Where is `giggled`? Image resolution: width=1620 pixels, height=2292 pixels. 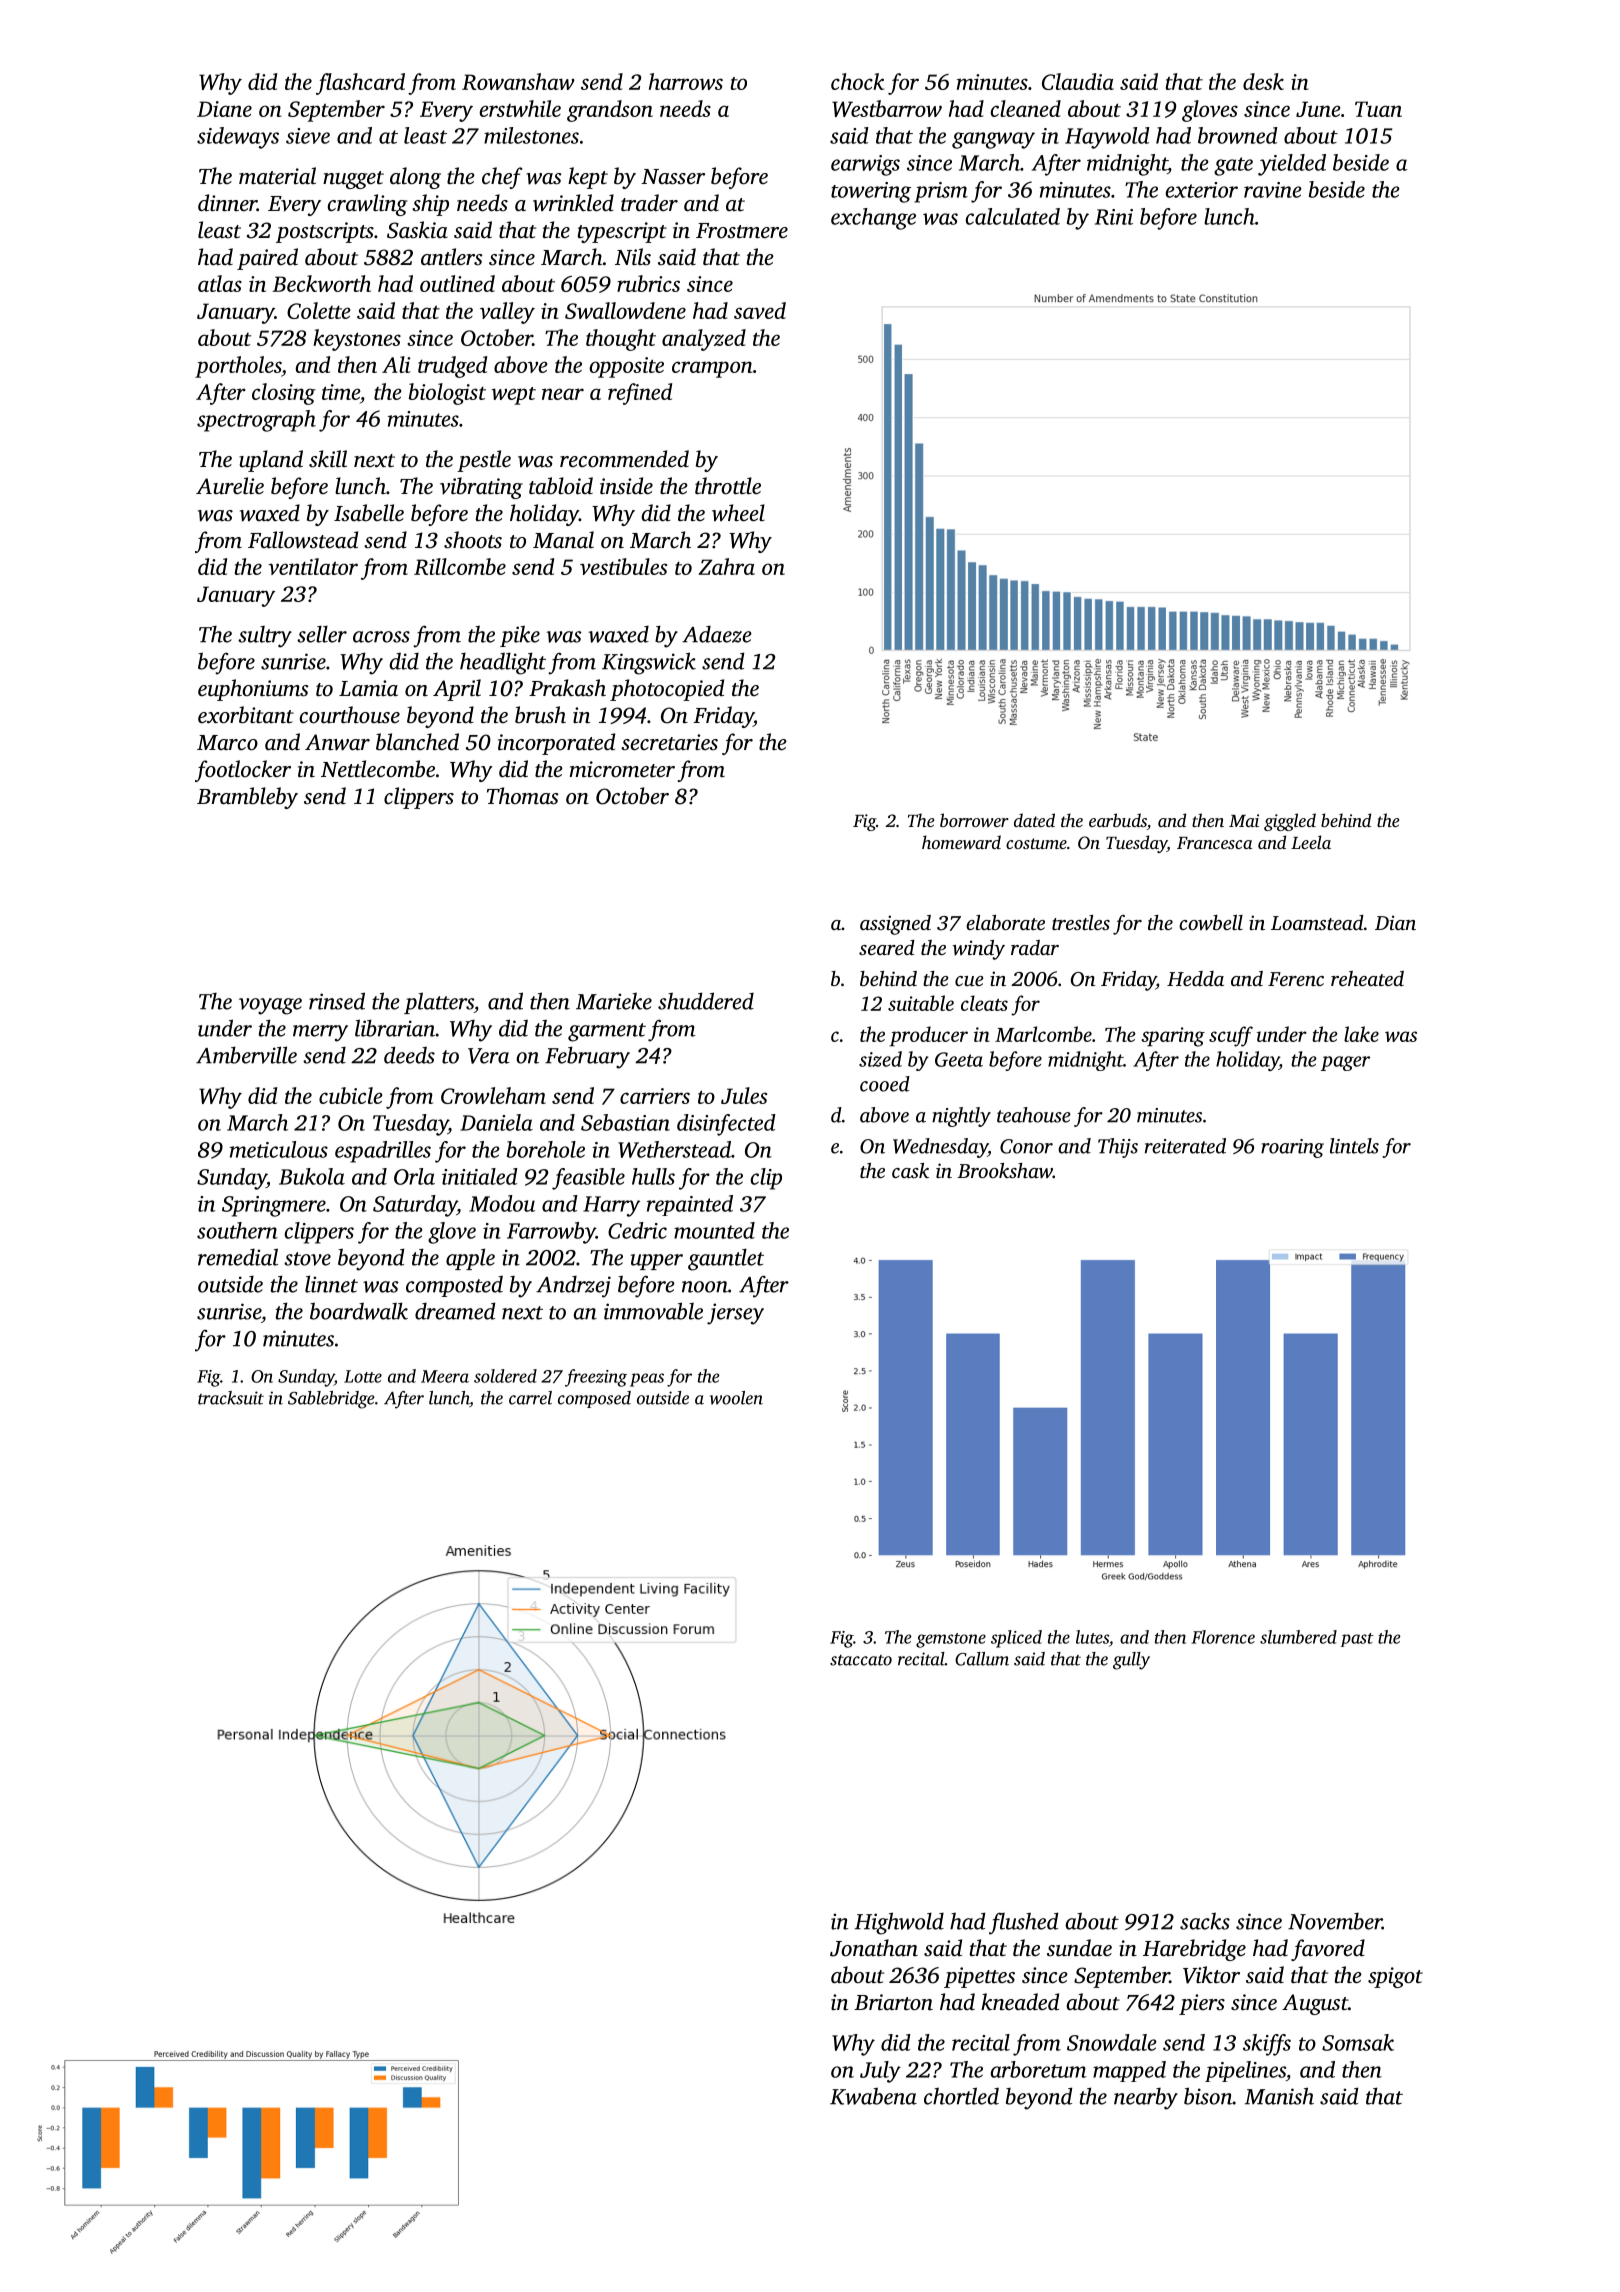 giggled is located at coordinates (1290, 822).
